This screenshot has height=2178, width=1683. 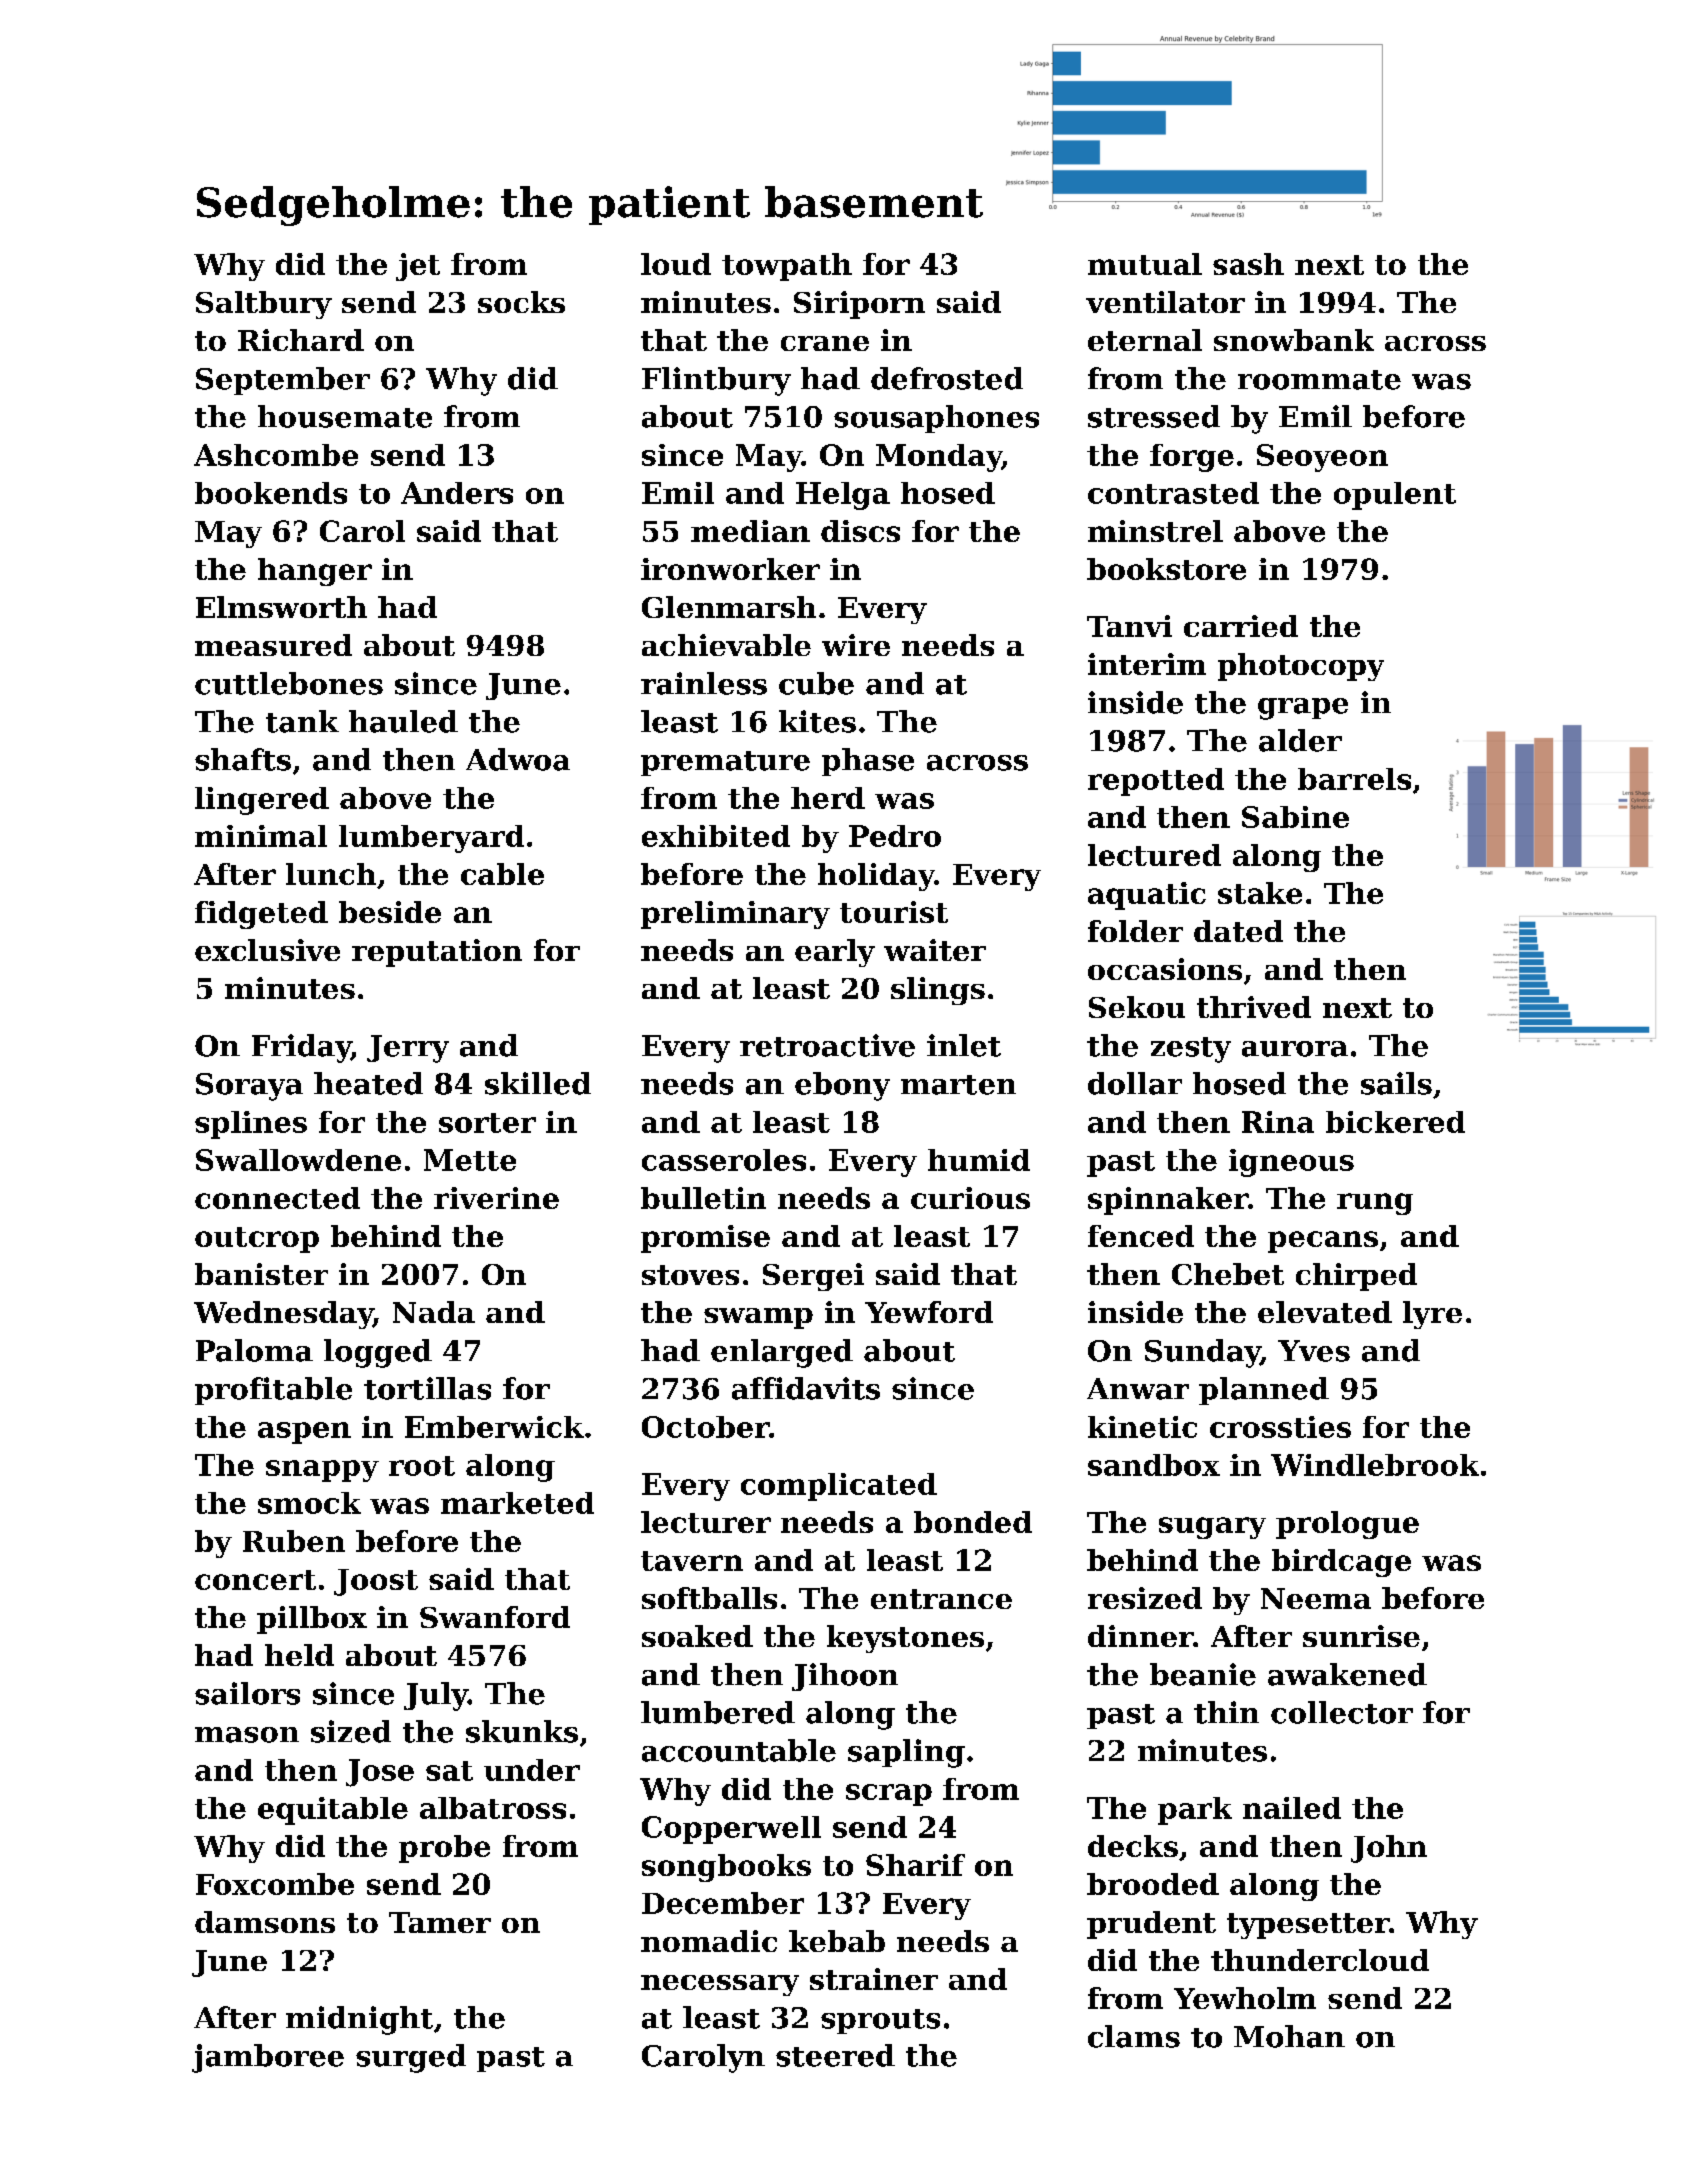 What do you see at coordinates (874, 1979) in the screenshot?
I see `strainer` at bounding box center [874, 1979].
